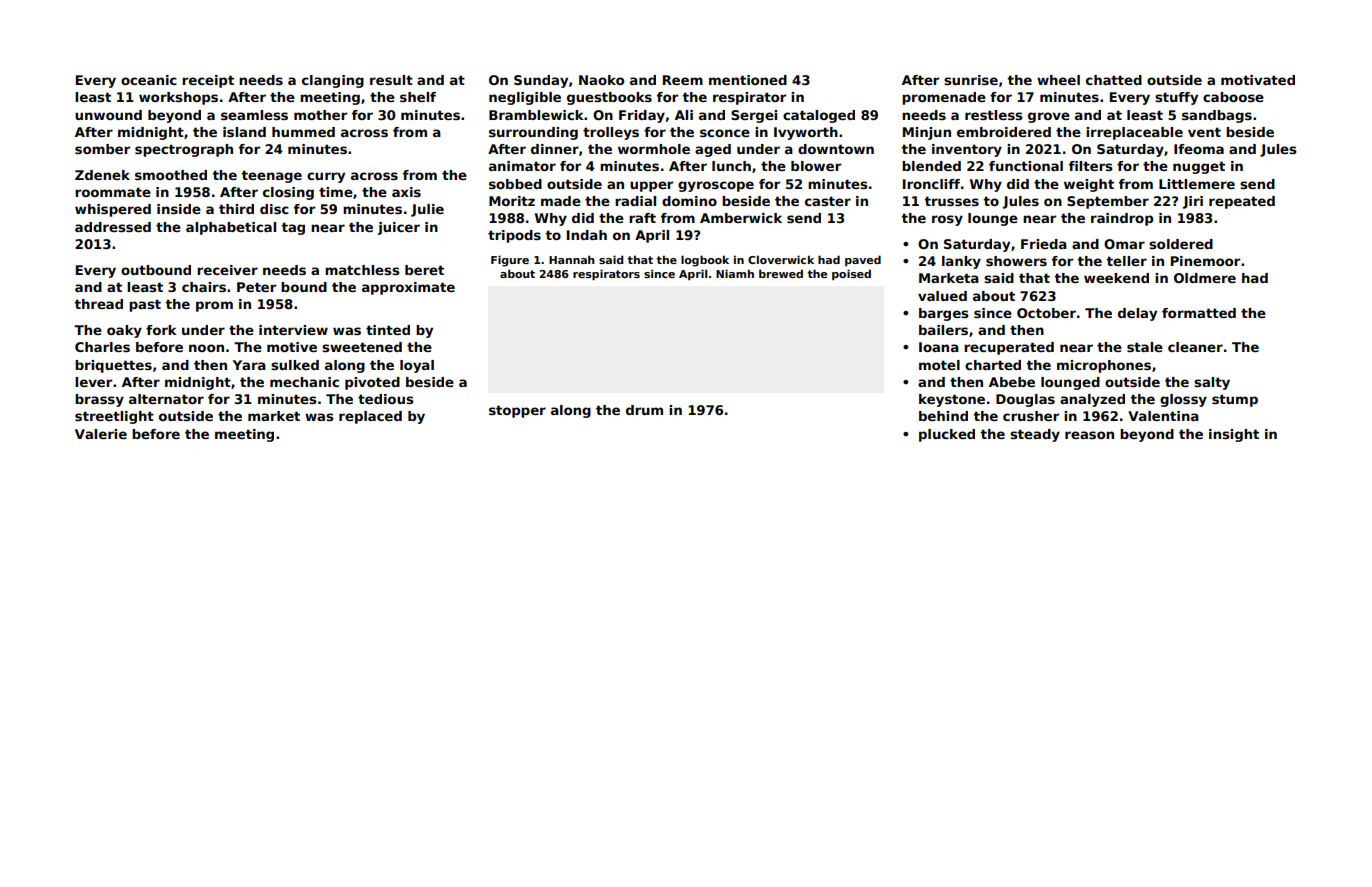 This page has height=887, width=1372. I want to click on Indah, so click(587, 235).
